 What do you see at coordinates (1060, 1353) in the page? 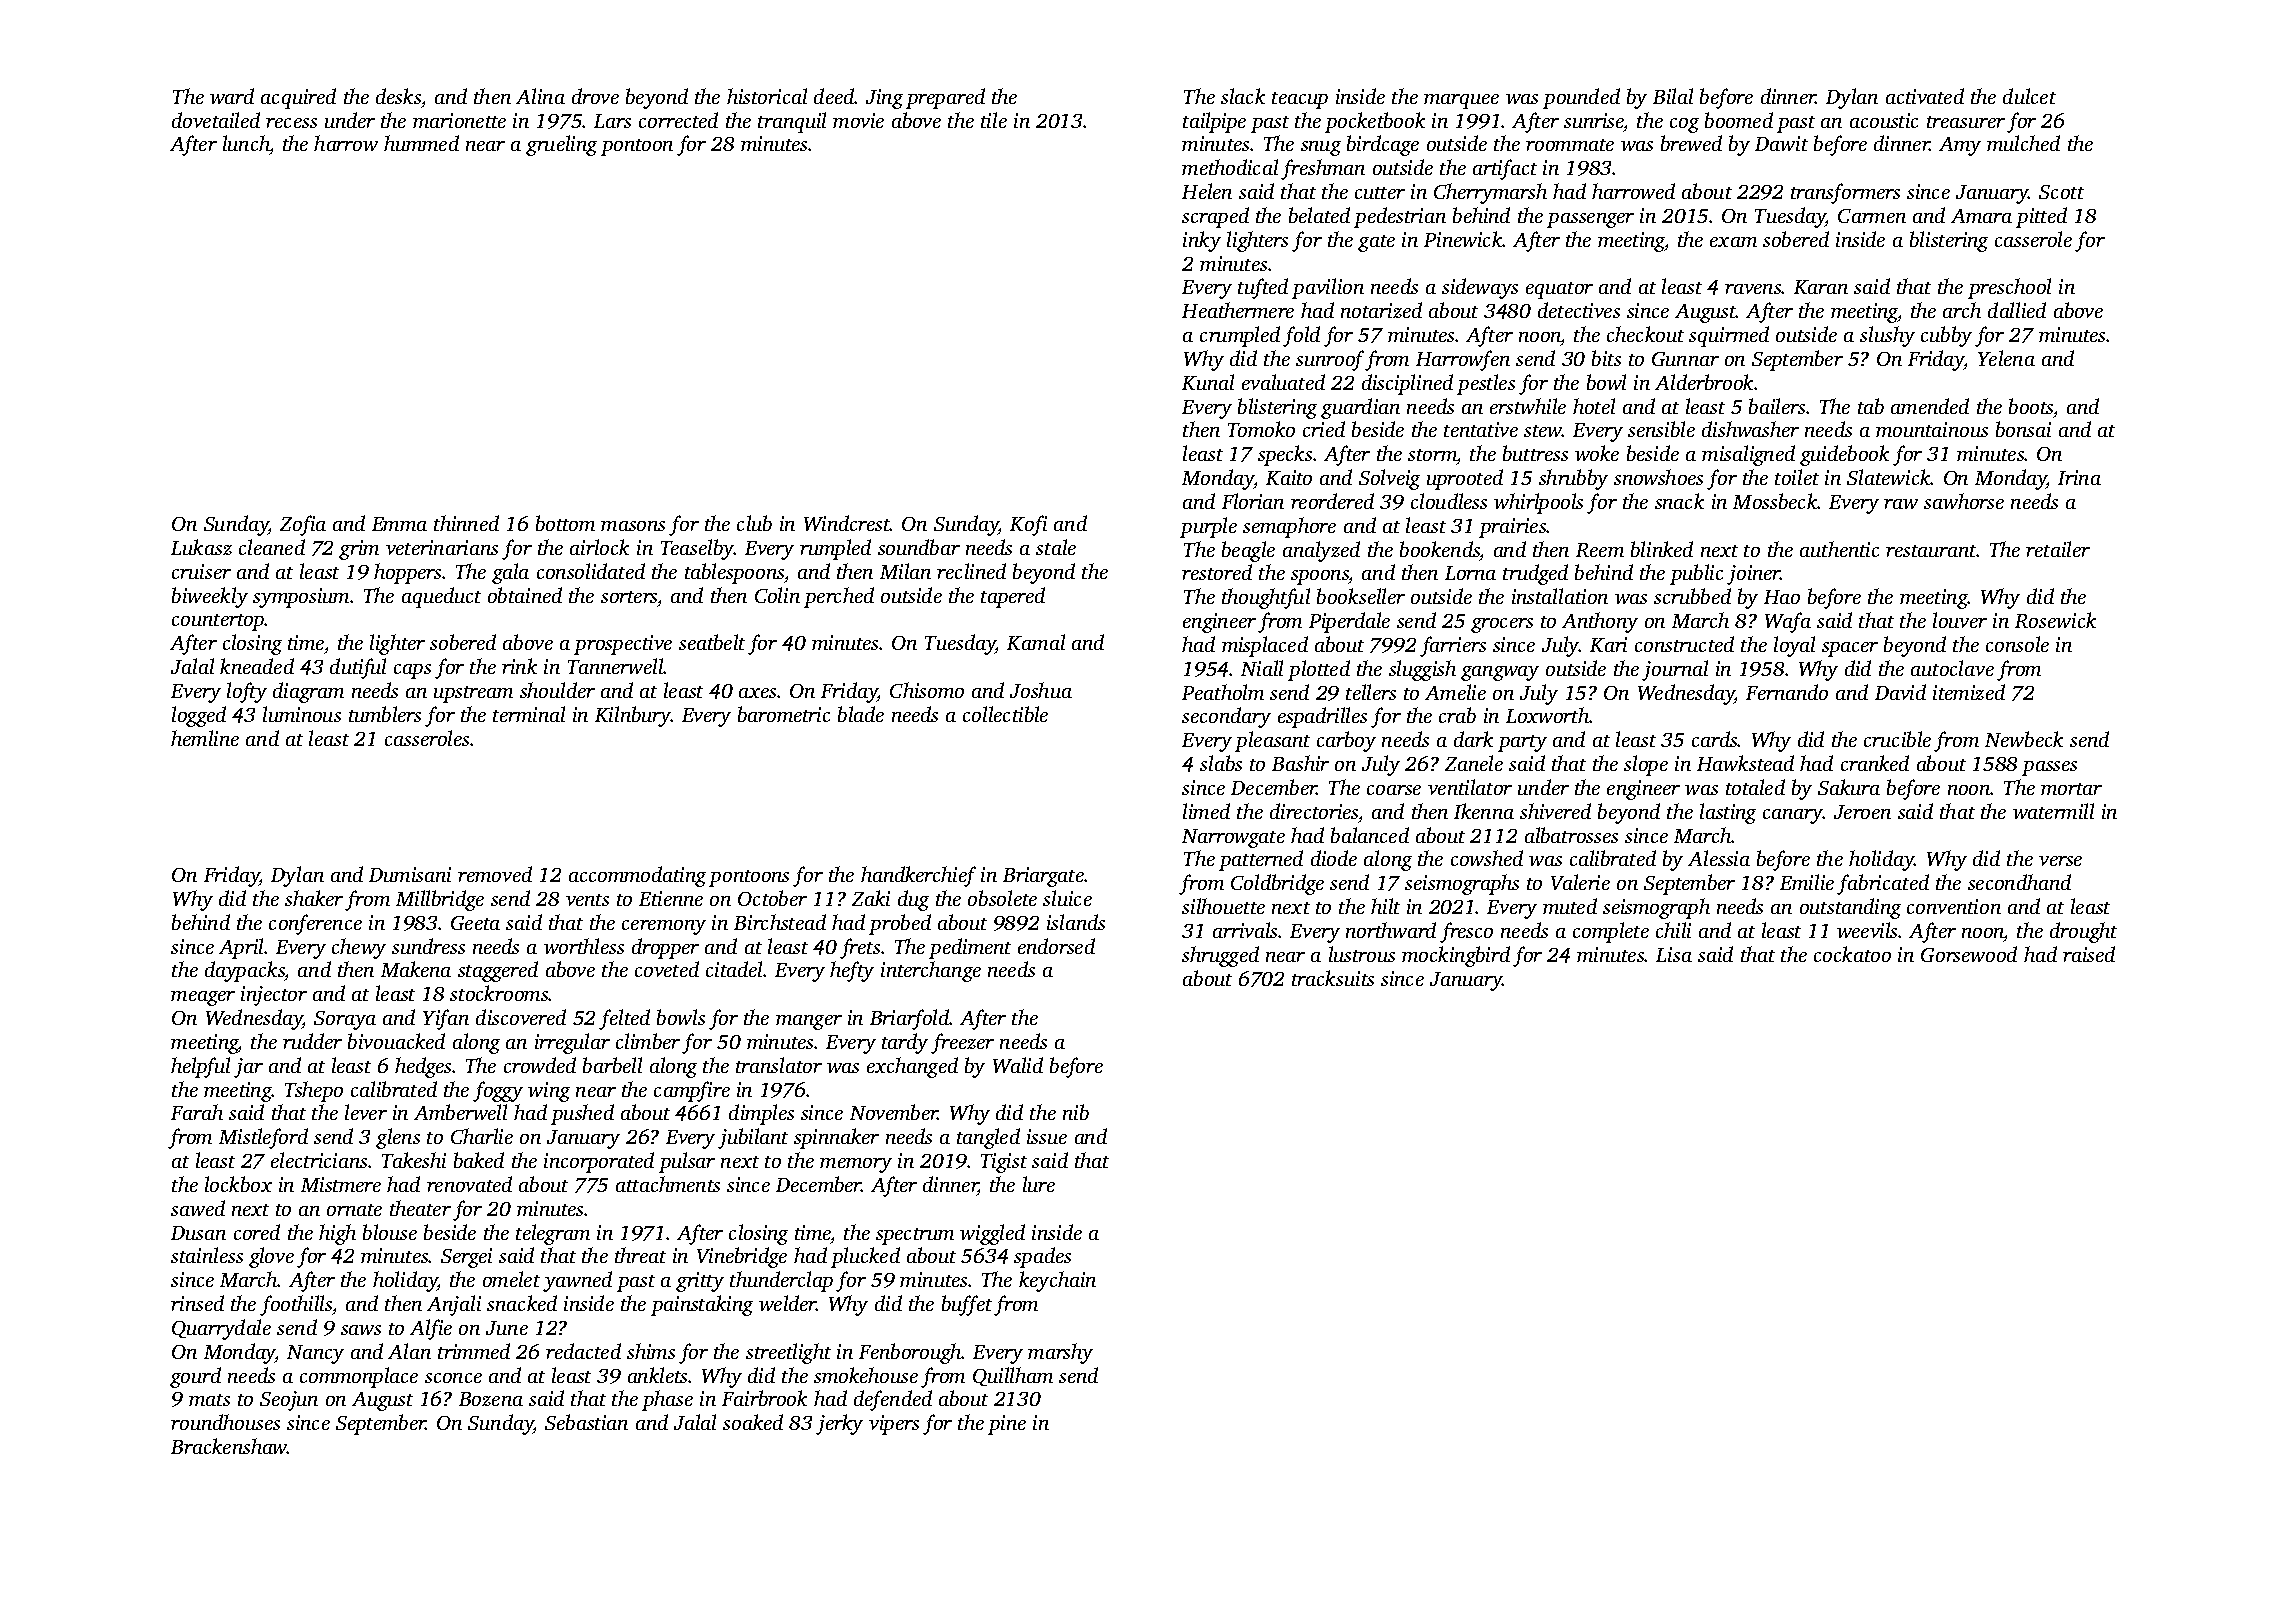
I see `marshy` at bounding box center [1060, 1353].
